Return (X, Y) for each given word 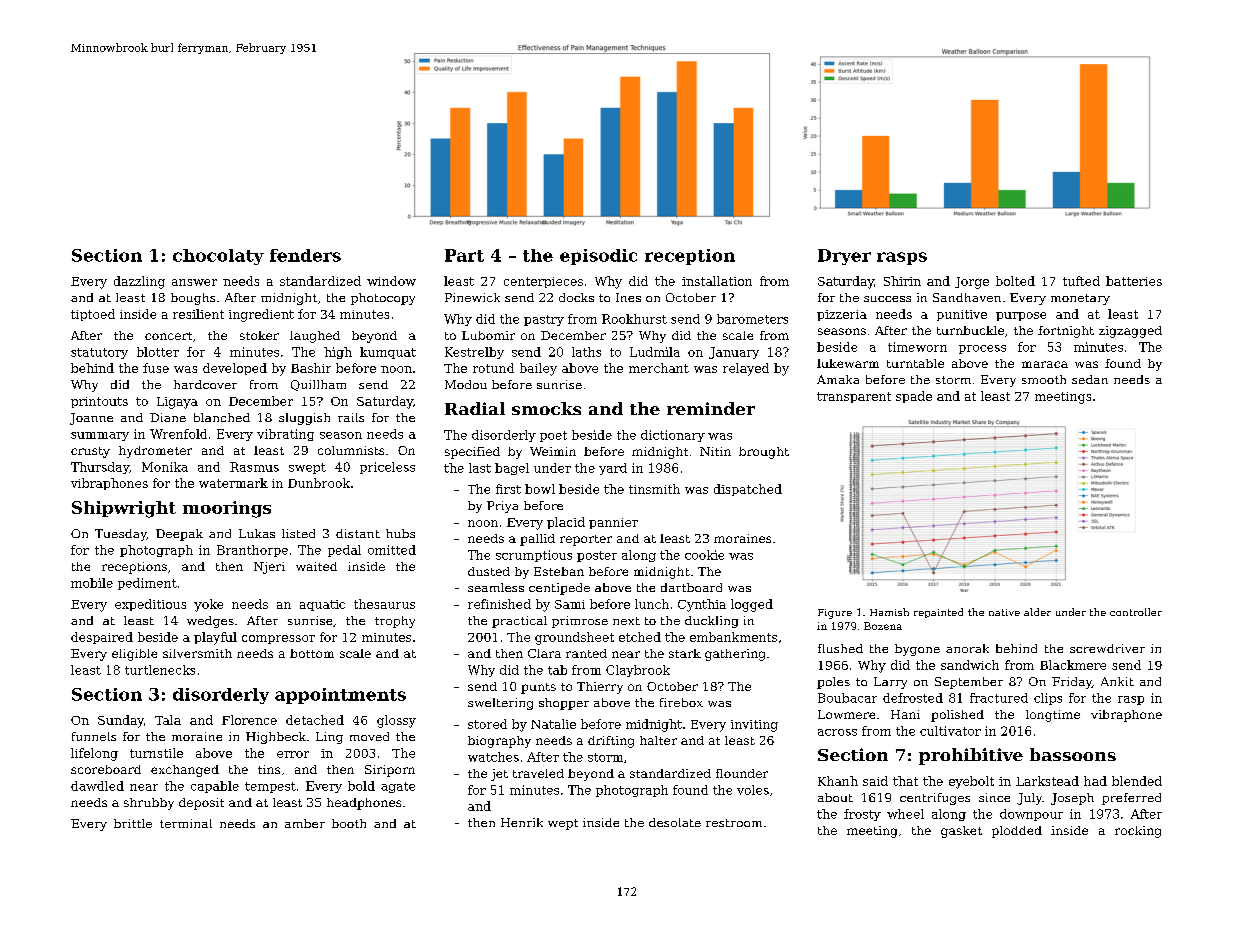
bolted (1015, 281)
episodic (598, 257)
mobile (92, 583)
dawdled (97, 786)
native (1004, 612)
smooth (1044, 379)
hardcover (205, 384)
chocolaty (218, 257)
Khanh (838, 781)
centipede (559, 589)
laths (586, 352)
